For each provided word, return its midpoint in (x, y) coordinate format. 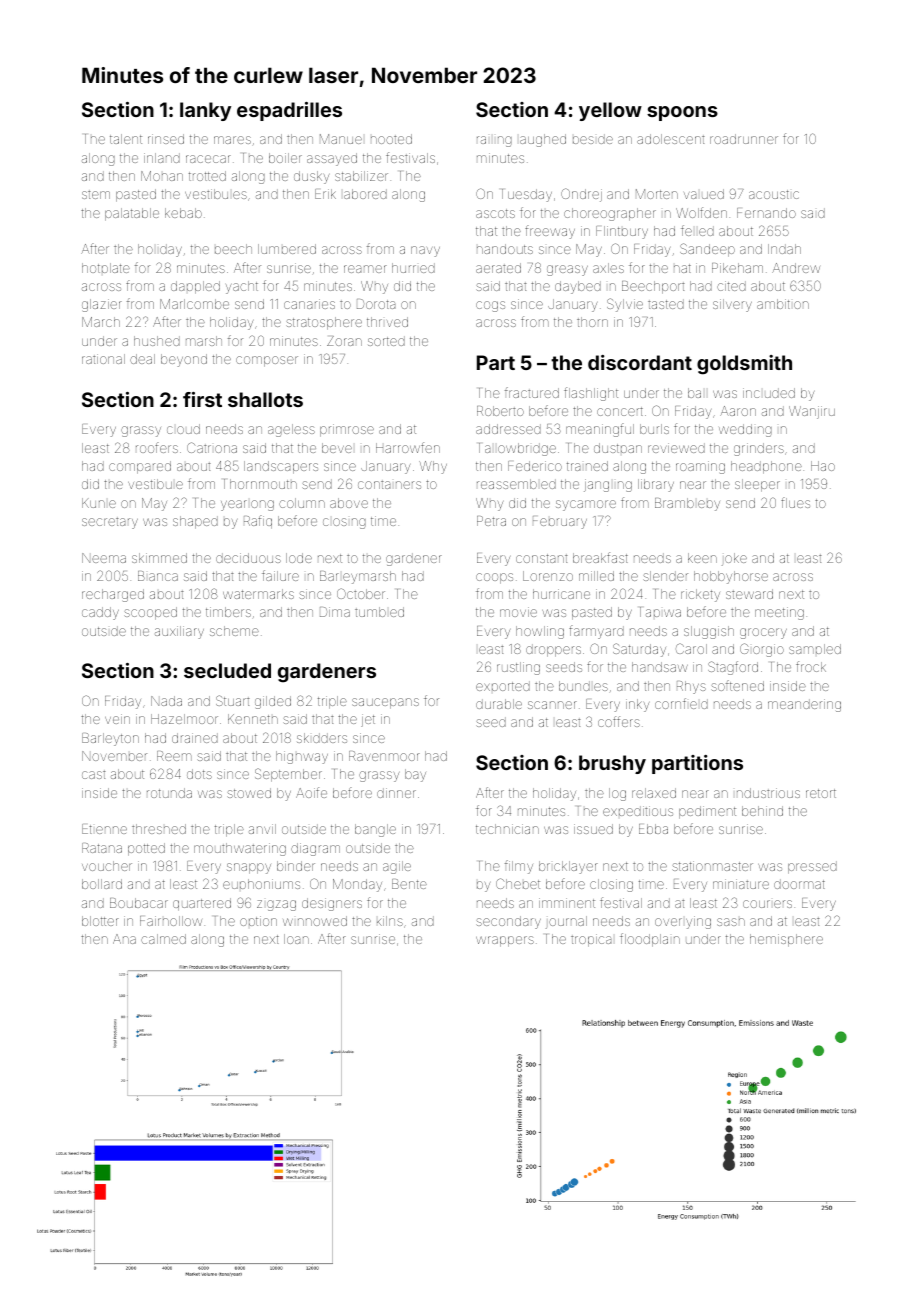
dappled (195, 287)
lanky (205, 111)
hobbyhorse (731, 577)
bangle (375, 830)
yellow (610, 111)
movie (518, 612)
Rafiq (258, 522)
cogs (490, 306)
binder (296, 866)
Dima (335, 612)
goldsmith (744, 365)
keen (702, 558)
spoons (682, 113)
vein (117, 719)
